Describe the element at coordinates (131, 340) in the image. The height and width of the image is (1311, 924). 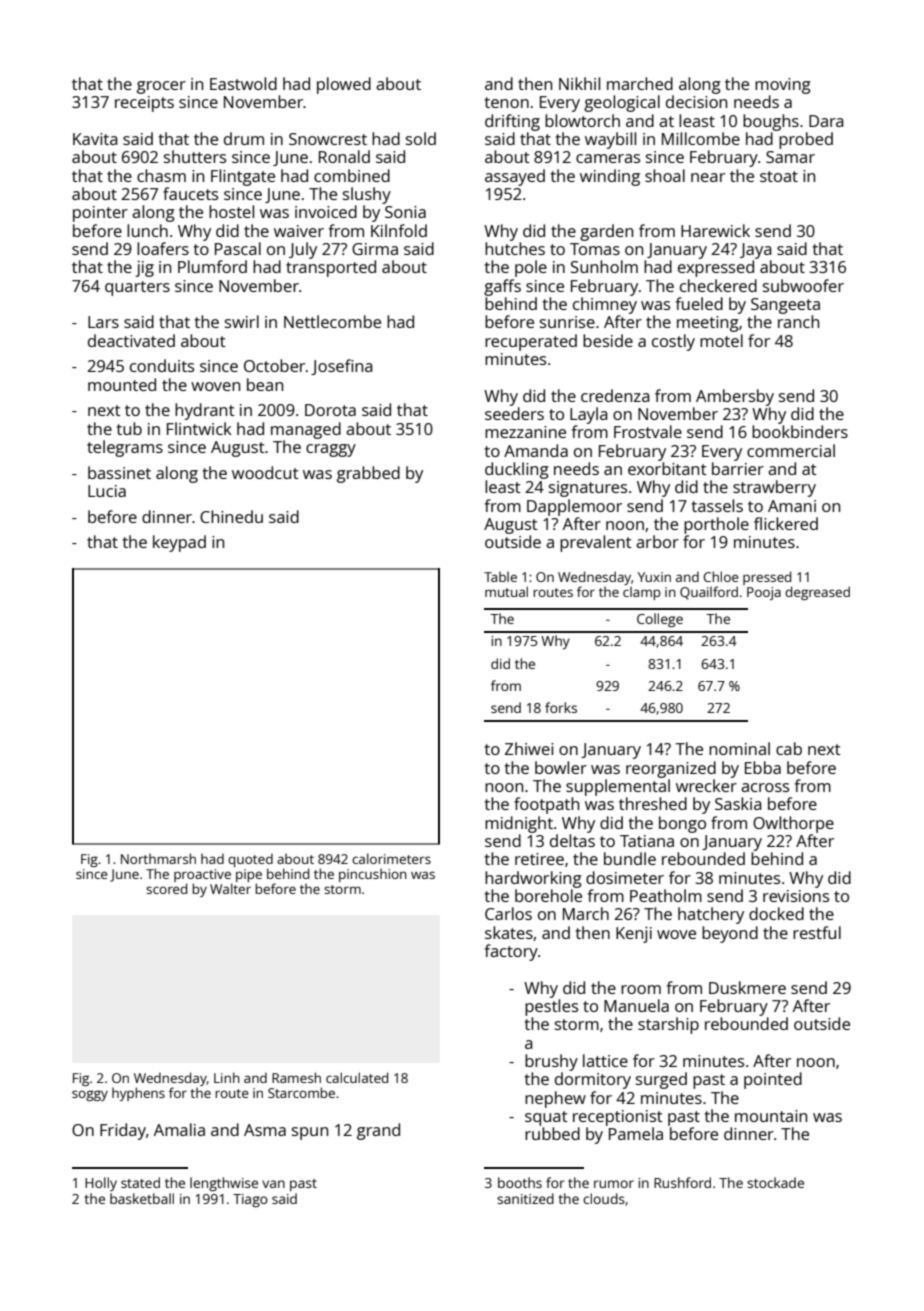
I see `deactivated` at that location.
